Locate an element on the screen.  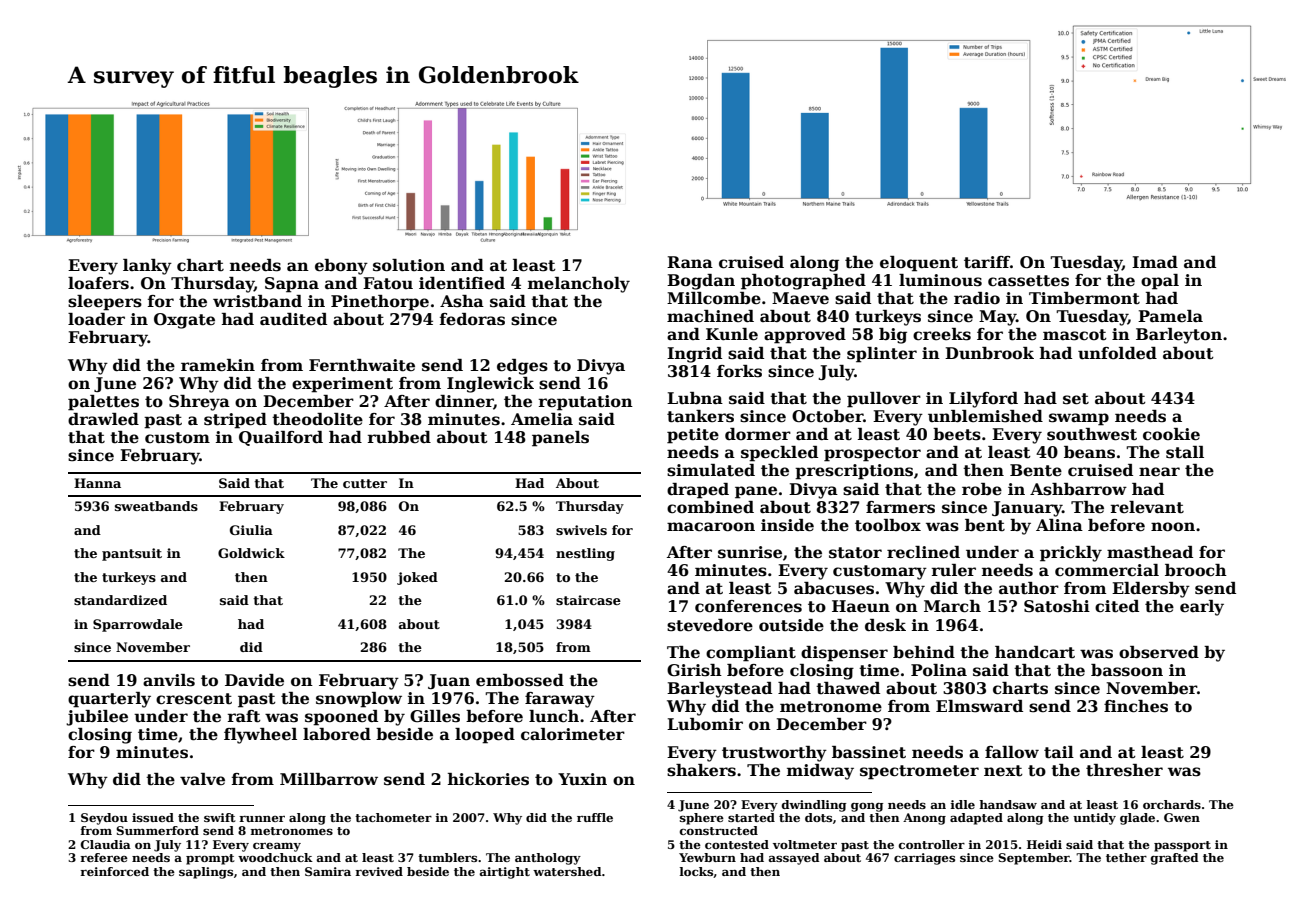
reinforced is located at coordinates (114, 871).
